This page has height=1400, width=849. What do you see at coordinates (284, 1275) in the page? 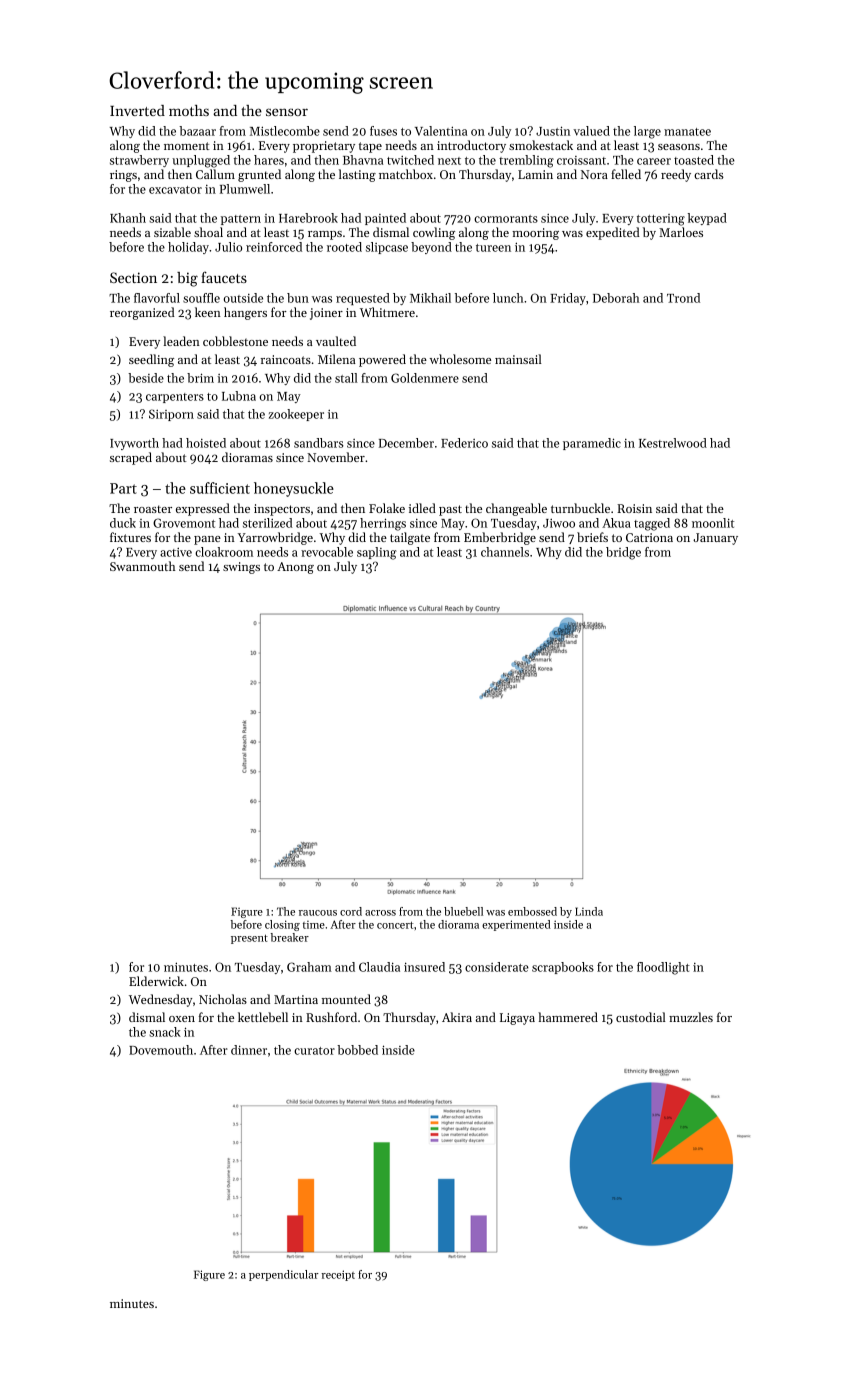
I see `perpendicular` at bounding box center [284, 1275].
